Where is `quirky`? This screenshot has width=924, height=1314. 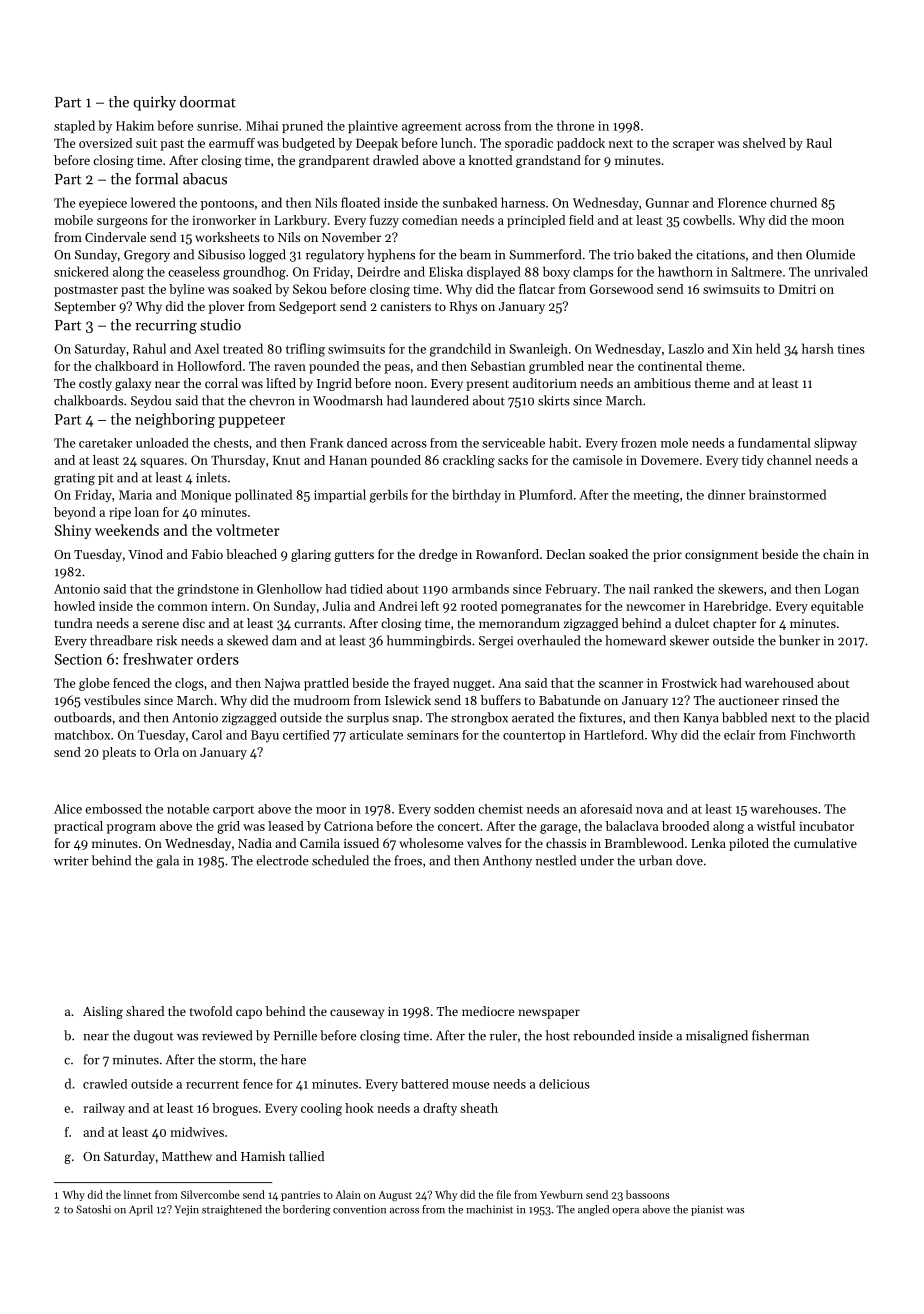 quirky is located at coordinates (154, 103).
